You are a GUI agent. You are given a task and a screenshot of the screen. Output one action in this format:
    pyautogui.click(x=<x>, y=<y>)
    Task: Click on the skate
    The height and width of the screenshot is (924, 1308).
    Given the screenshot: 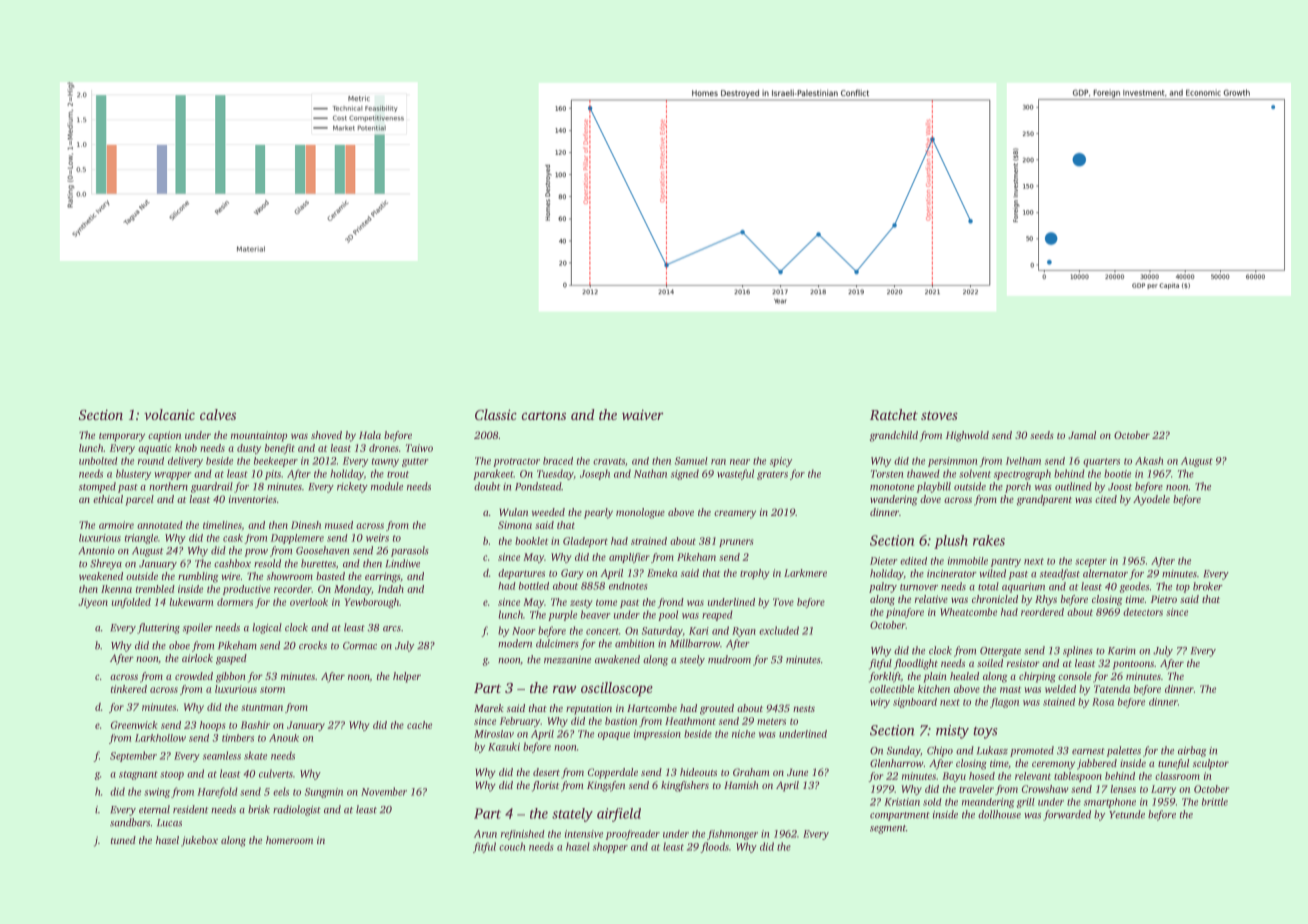 What is the action you would take?
    pyautogui.click(x=255, y=755)
